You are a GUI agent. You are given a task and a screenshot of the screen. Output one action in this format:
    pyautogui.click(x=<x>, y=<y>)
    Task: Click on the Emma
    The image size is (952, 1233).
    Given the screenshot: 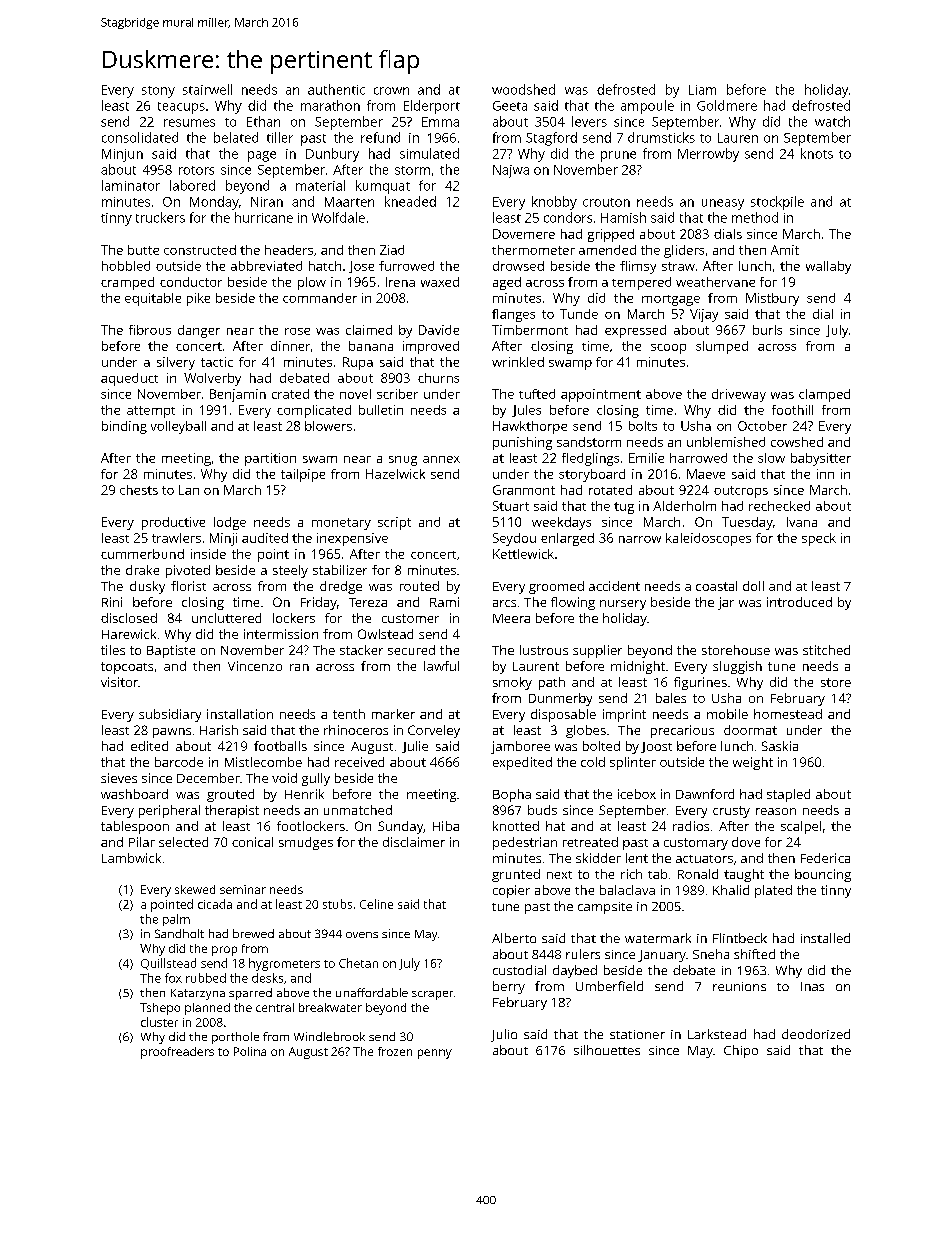 What is the action you would take?
    pyautogui.click(x=440, y=122)
